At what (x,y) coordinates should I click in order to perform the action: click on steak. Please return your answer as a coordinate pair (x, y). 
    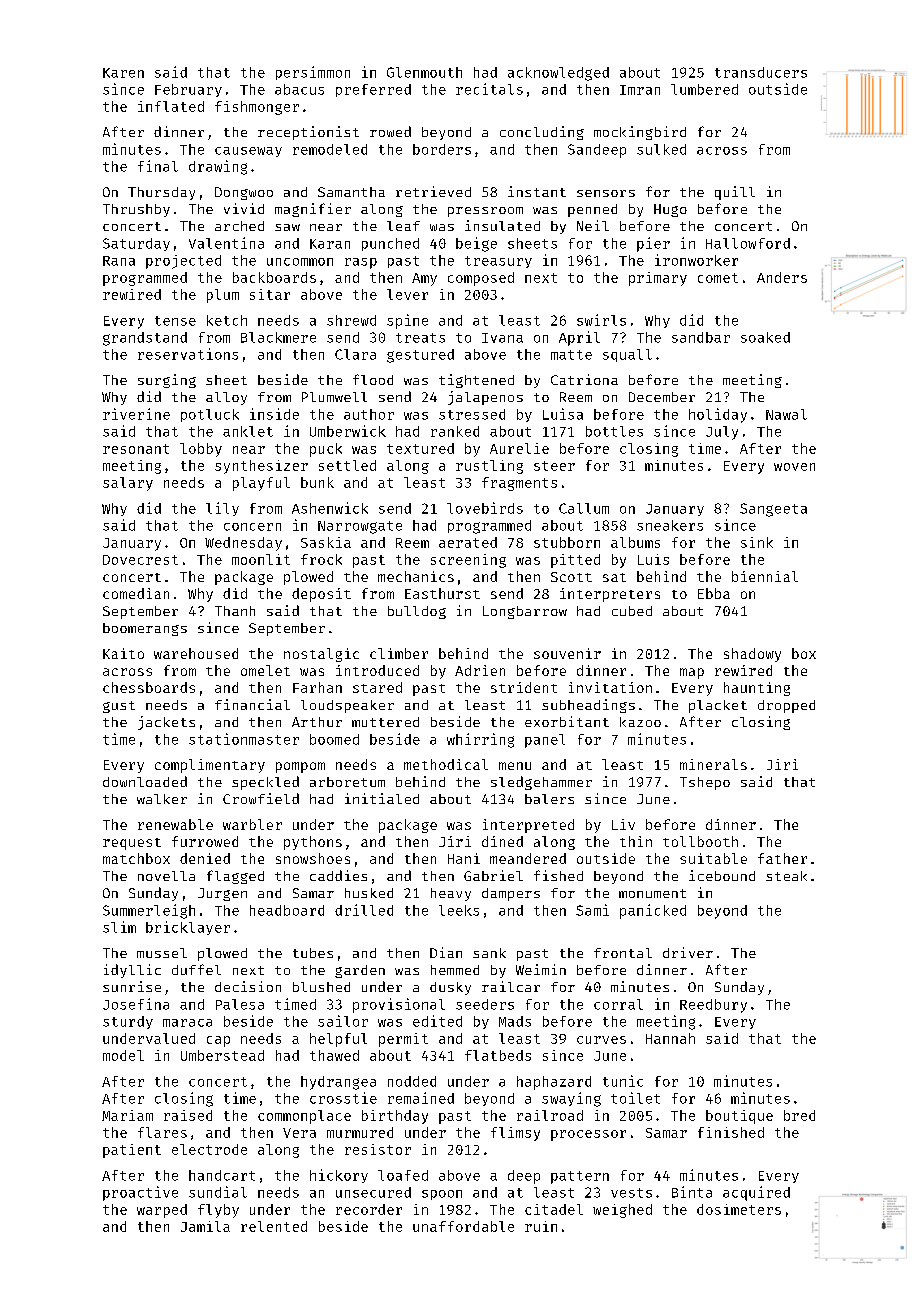
    Looking at the image, I should click on (786, 876).
